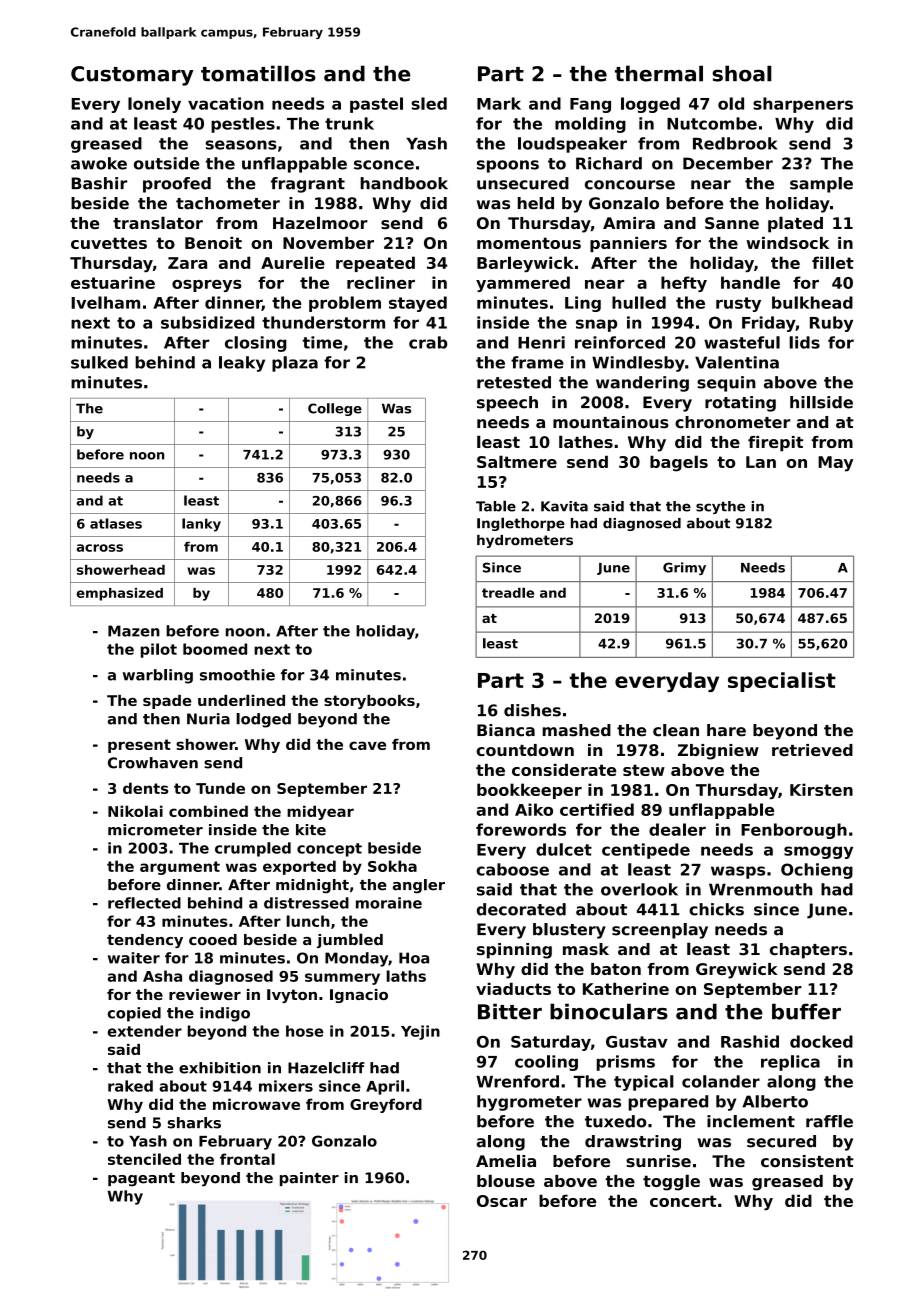 The image size is (924, 1308). I want to click on concert, so click(683, 1201).
